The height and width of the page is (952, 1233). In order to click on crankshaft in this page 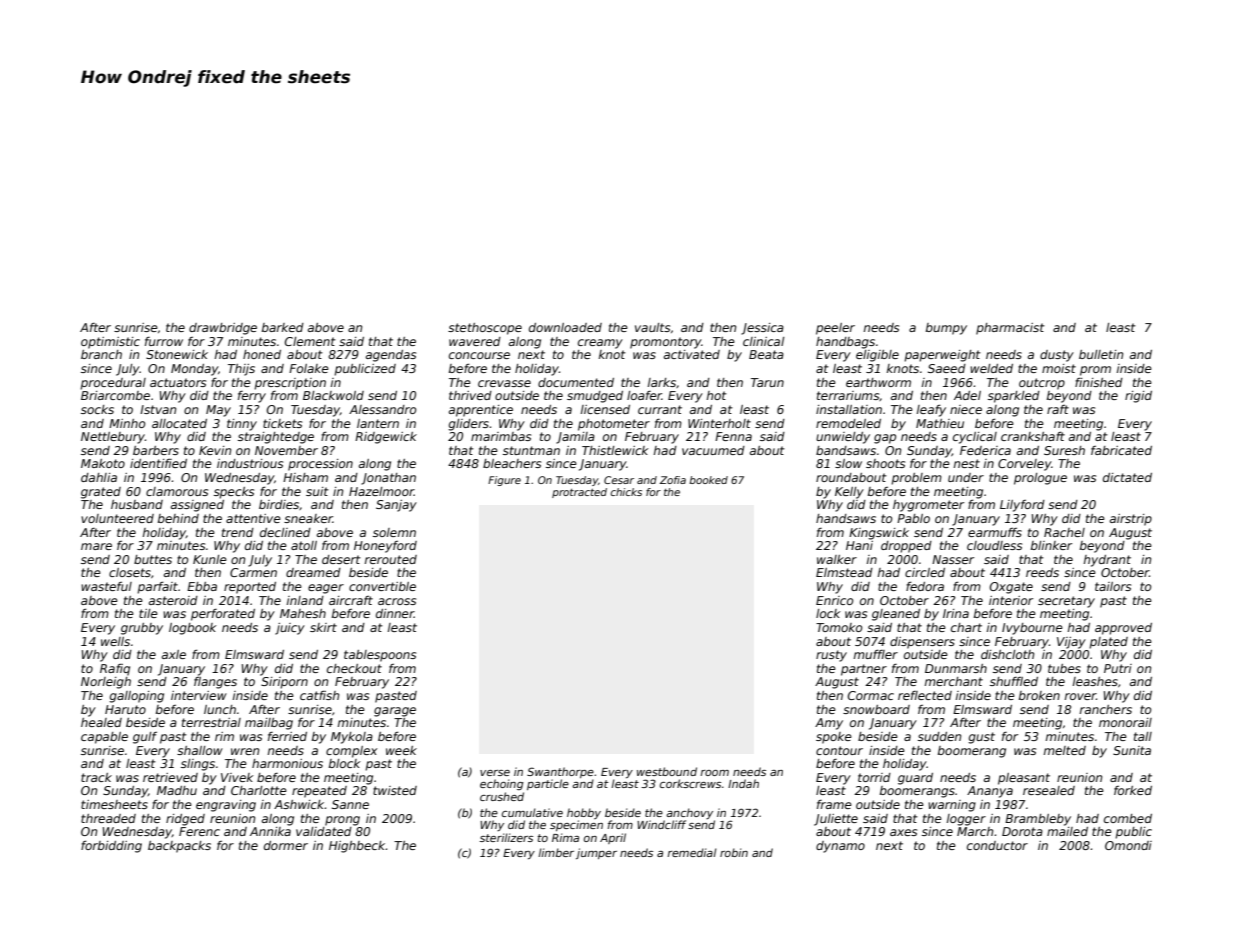, I will do `click(1033, 436)`.
